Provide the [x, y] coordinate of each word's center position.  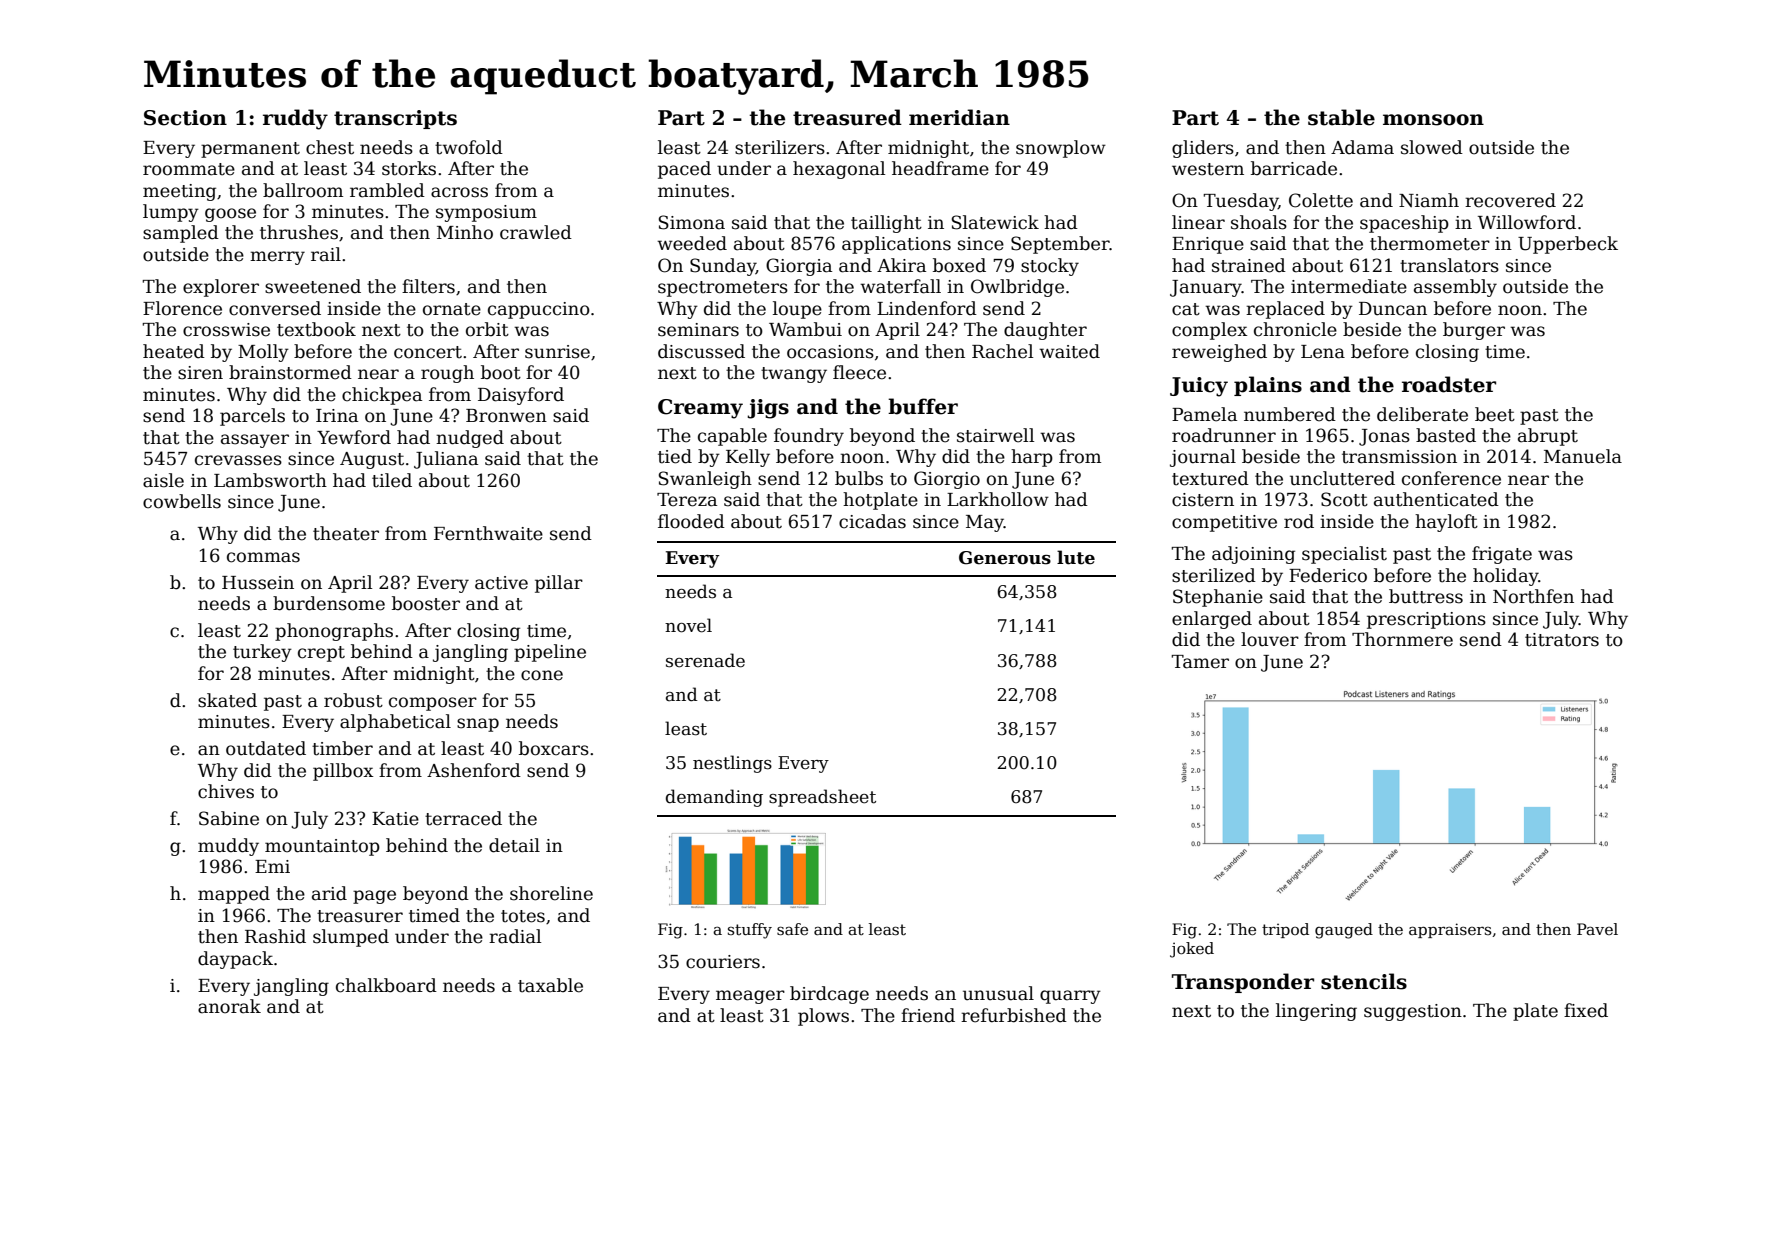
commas [263, 557]
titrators [1562, 640]
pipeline [550, 653]
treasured [847, 117]
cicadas [872, 521]
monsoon [1433, 120]
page [374, 897]
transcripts [395, 119]
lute [1076, 557]
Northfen [1533, 596]
